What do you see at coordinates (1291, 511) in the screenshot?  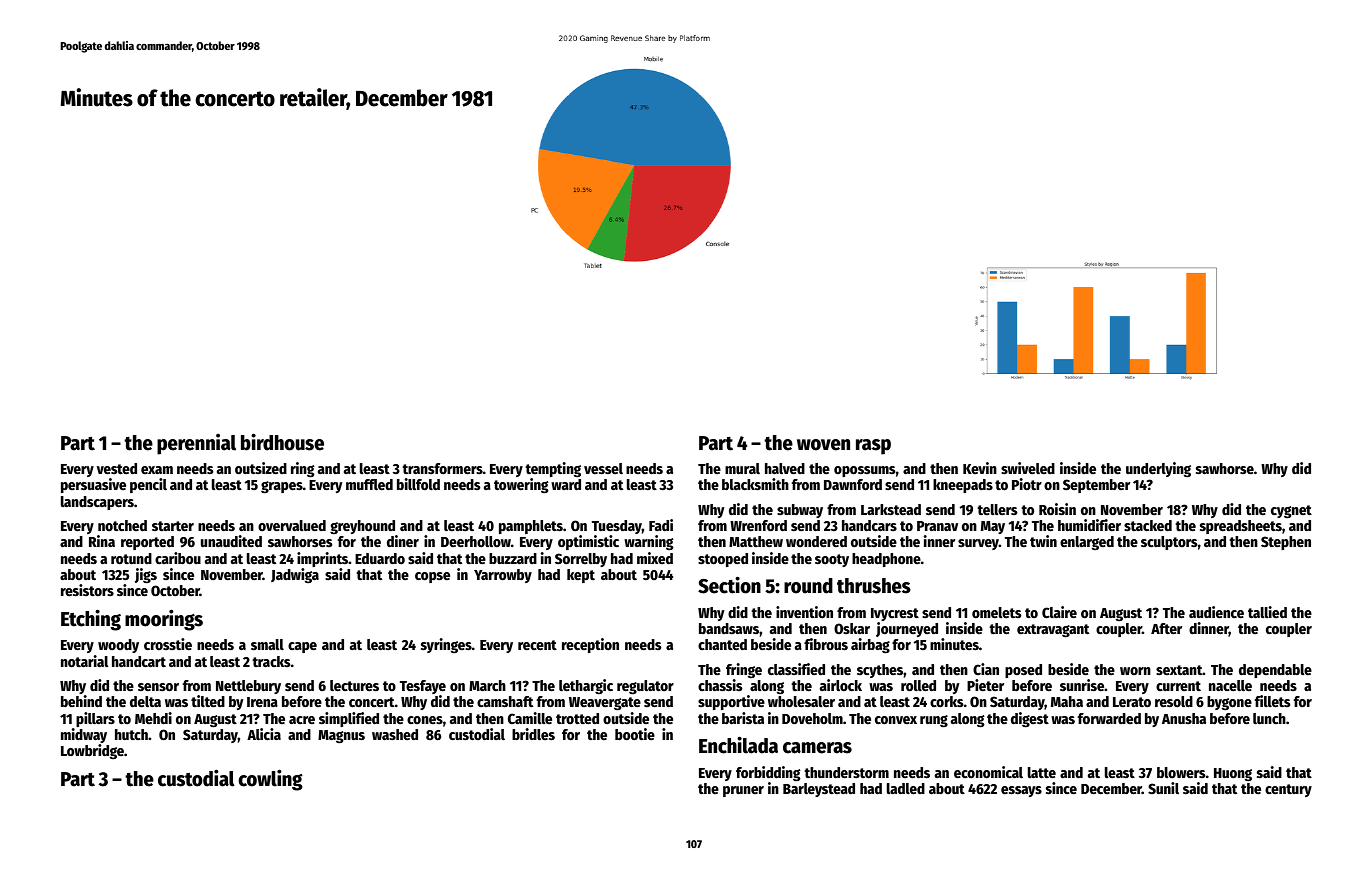 I see `cygnet` at bounding box center [1291, 511].
